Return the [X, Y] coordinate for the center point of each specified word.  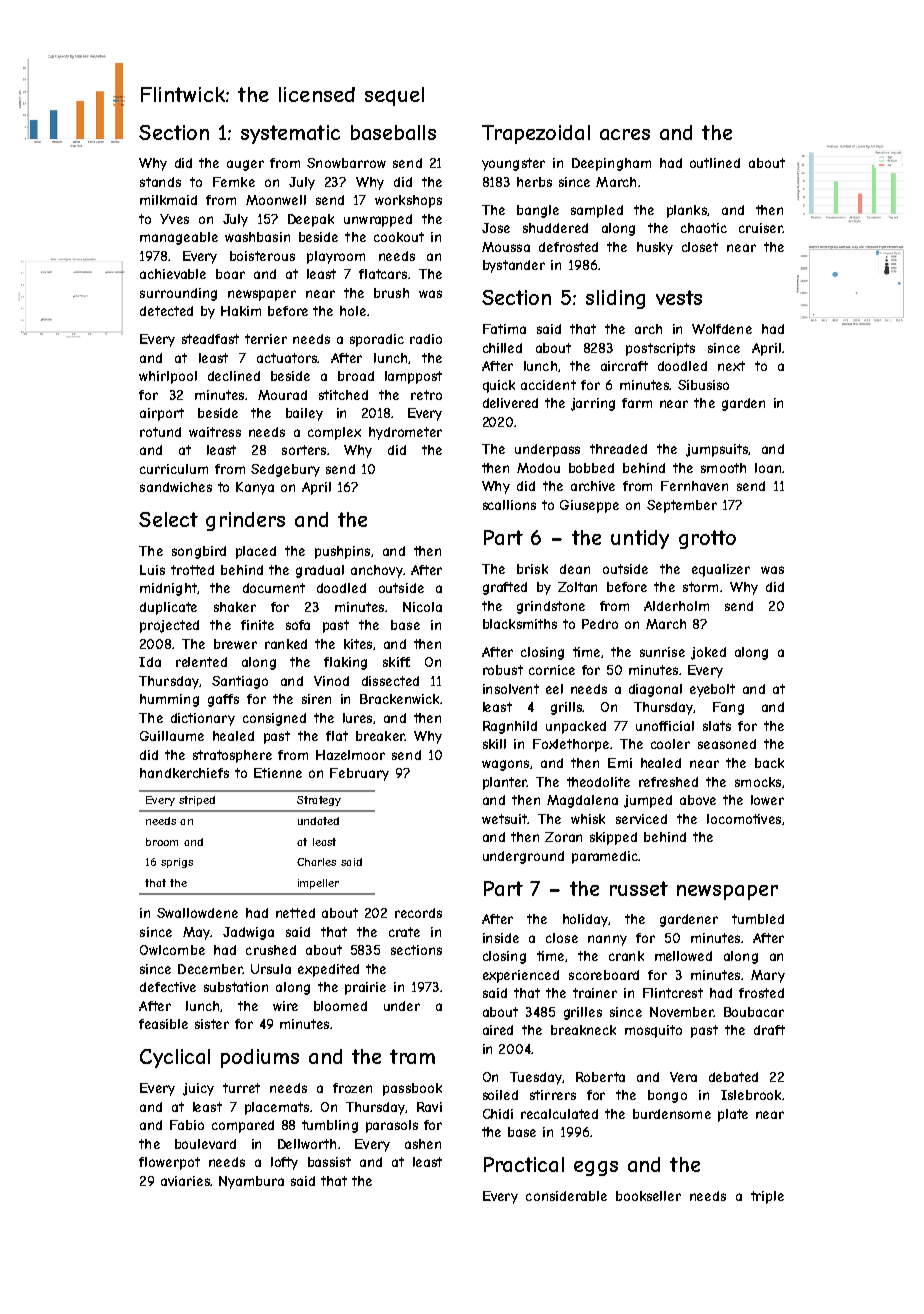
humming [169, 700]
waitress [215, 432]
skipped [613, 838]
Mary [768, 976]
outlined [715, 163]
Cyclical [175, 1058]
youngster [513, 164]
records [418, 913]
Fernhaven [694, 486]
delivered [510, 403]
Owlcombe [172, 950]
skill [494, 744]
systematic [290, 134]
